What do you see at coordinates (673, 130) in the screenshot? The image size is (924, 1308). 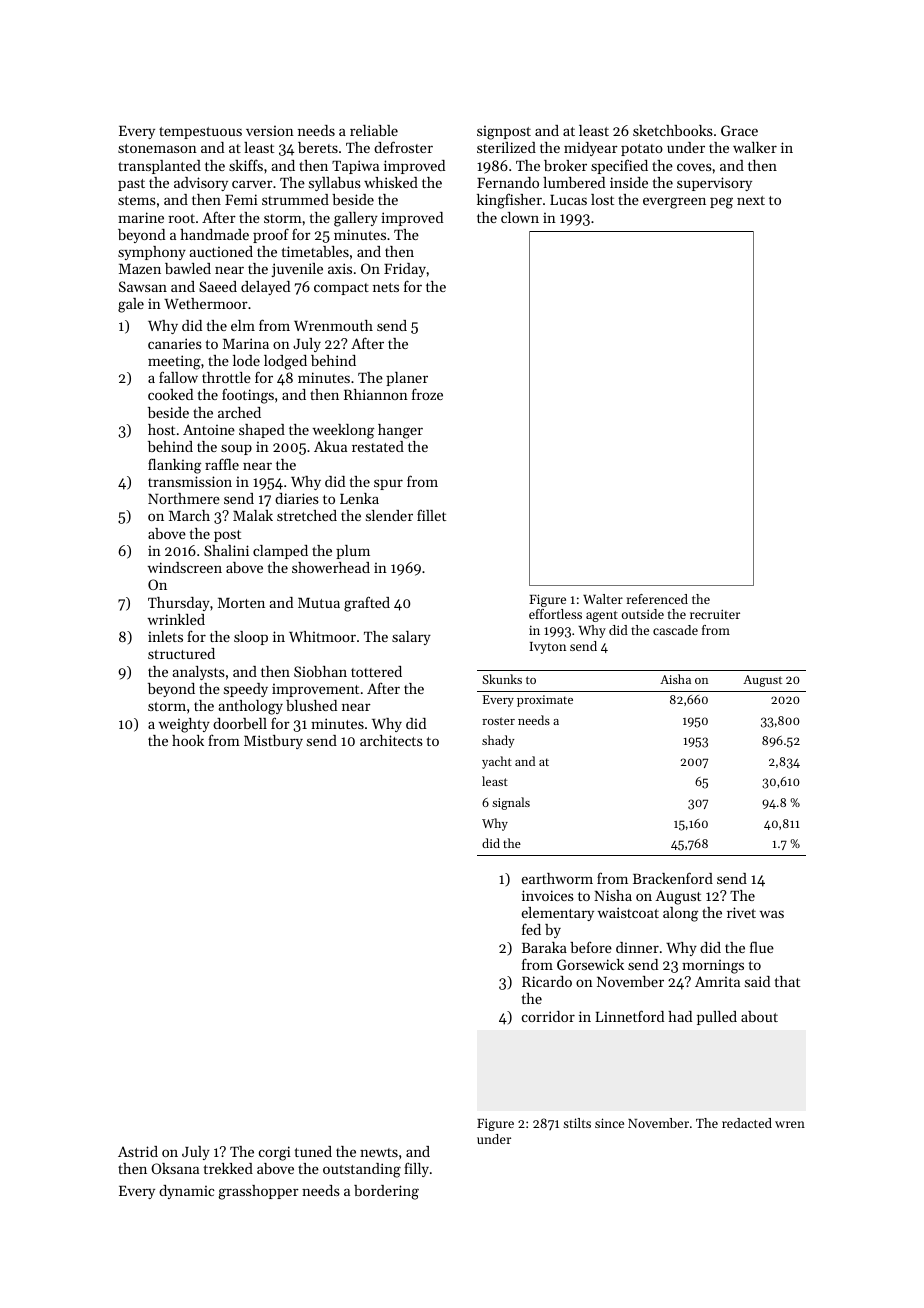 I see `sketchbooks` at bounding box center [673, 130].
